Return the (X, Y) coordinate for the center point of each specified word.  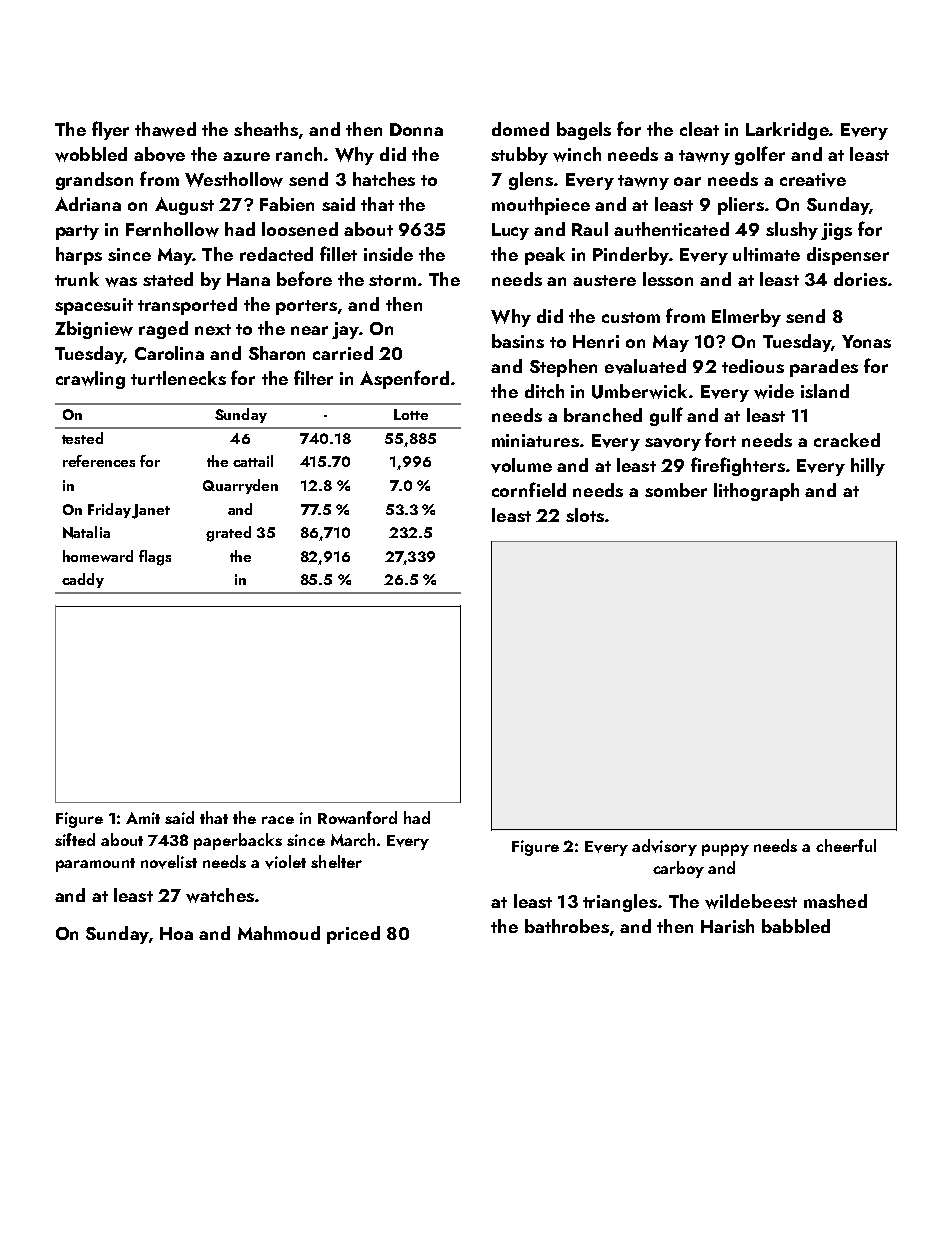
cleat (699, 129)
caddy (83, 580)
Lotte (411, 414)
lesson (668, 279)
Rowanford (357, 817)
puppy (725, 850)
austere (604, 280)
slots (585, 515)
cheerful (846, 845)
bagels (584, 131)
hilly (868, 467)
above (159, 154)
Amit (143, 818)
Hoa (176, 933)
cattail (253, 461)
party (77, 232)
